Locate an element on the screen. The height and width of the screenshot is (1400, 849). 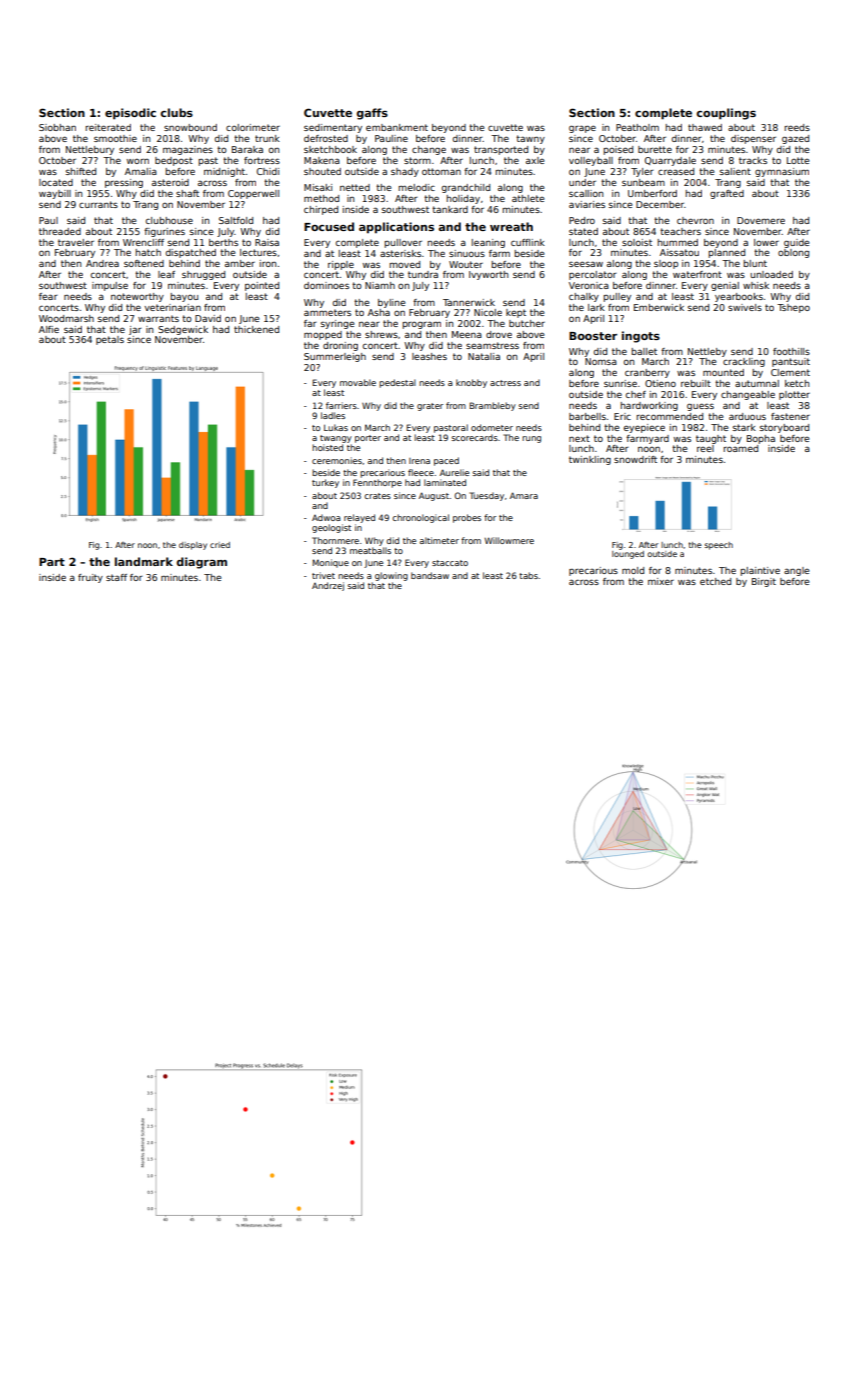
diagram is located at coordinates (202, 563).
